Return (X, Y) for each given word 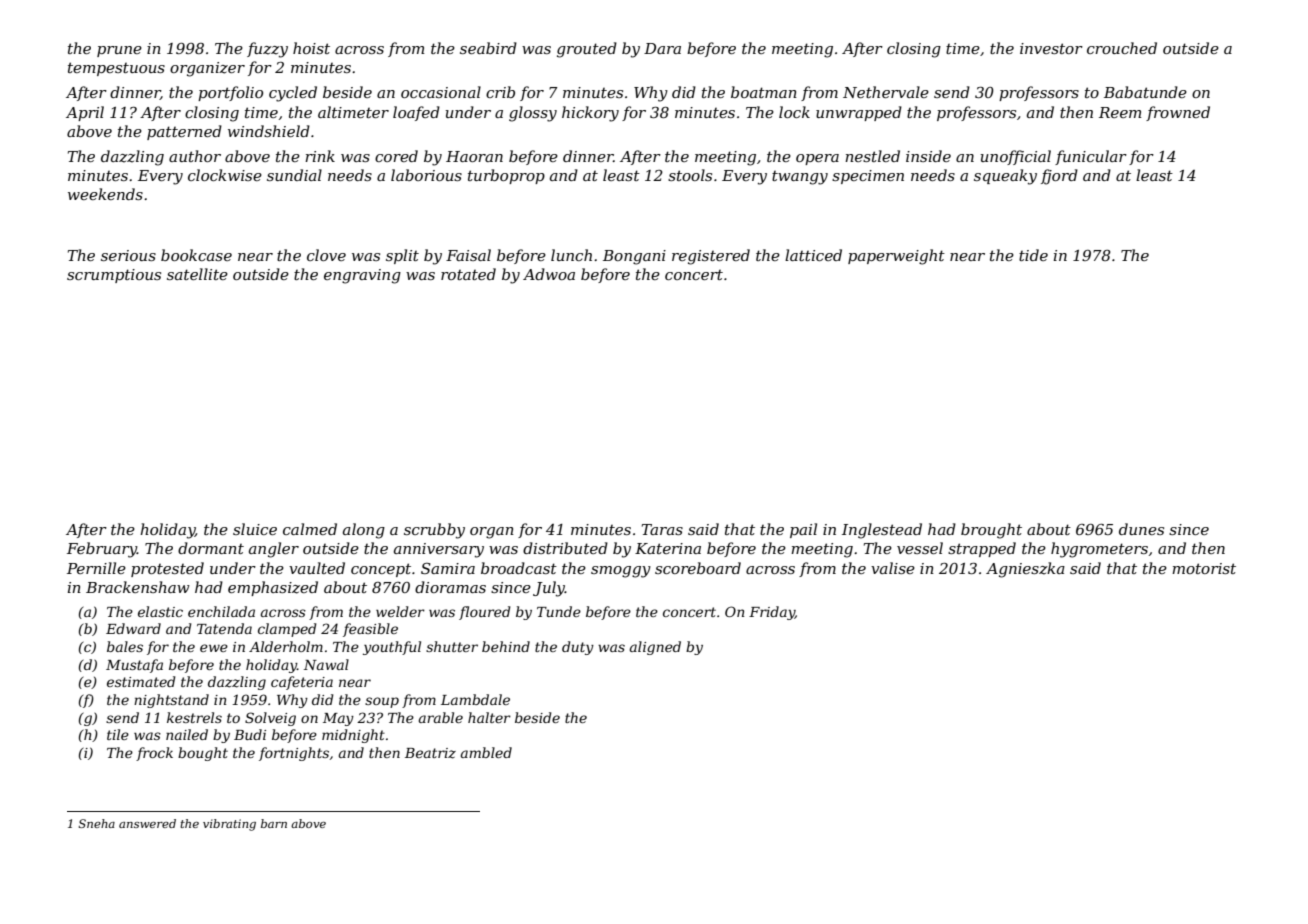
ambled (486, 752)
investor (1051, 48)
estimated (141, 681)
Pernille (96, 568)
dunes (1141, 529)
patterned (184, 132)
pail (803, 530)
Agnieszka (1025, 570)
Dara (662, 48)
